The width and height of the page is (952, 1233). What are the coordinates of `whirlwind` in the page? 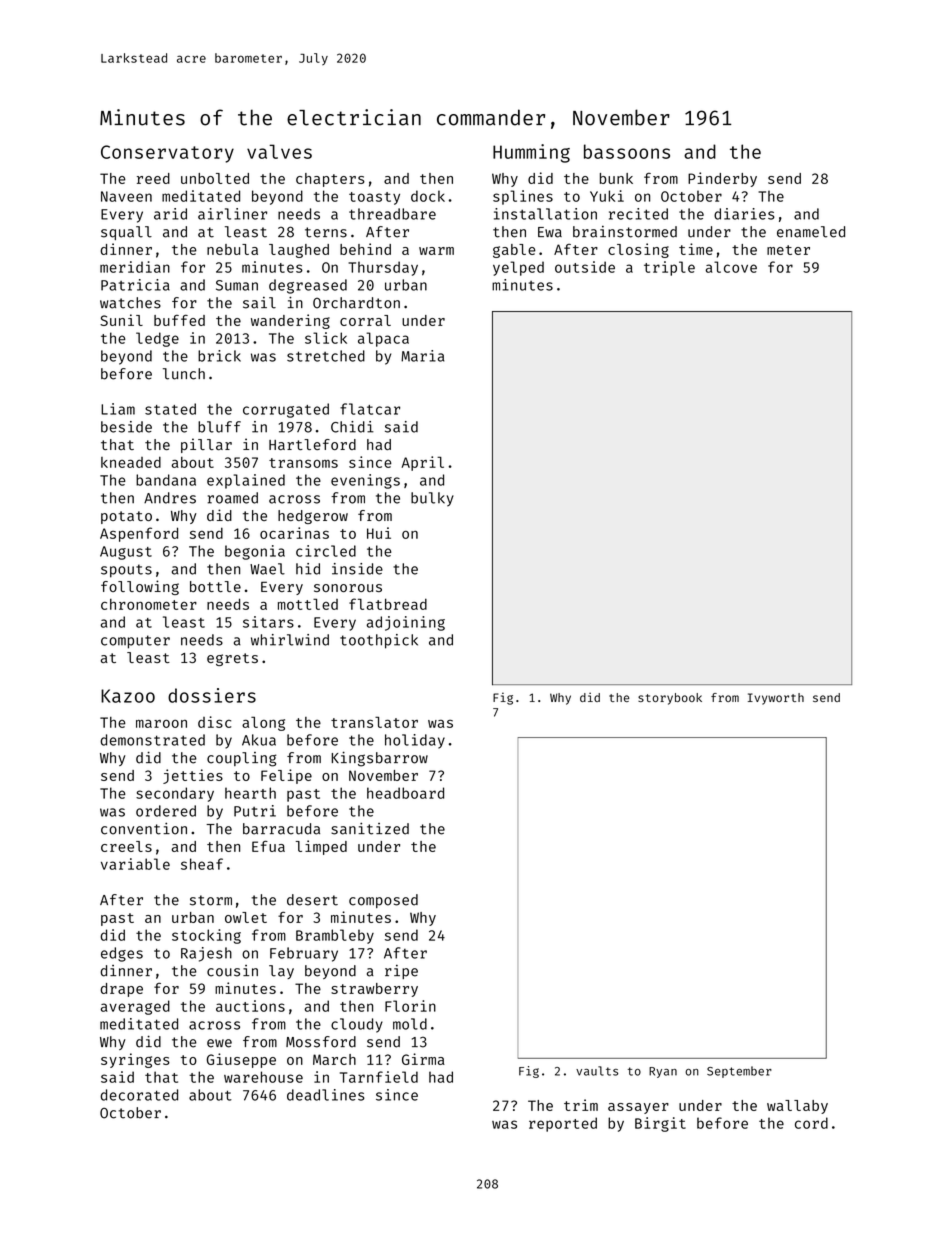 It's located at (290, 640).
